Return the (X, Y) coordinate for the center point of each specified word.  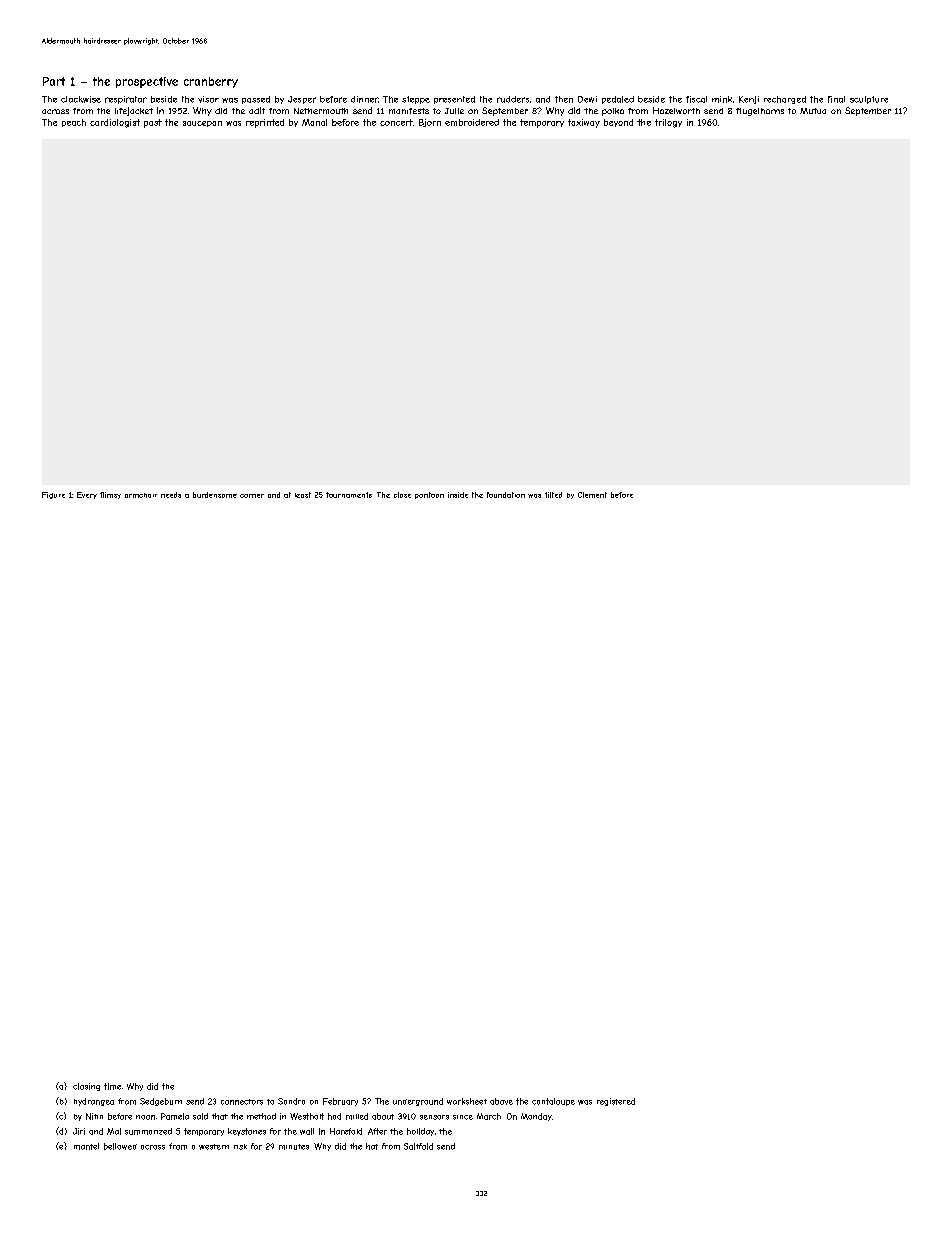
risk (240, 1147)
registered (616, 1102)
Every (87, 495)
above (501, 1101)
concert (396, 122)
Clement (592, 495)
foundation (506, 495)
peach (74, 123)
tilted (553, 495)
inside (458, 495)
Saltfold (418, 1146)
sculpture (869, 100)
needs (171, 495)
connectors (242, 1102)
